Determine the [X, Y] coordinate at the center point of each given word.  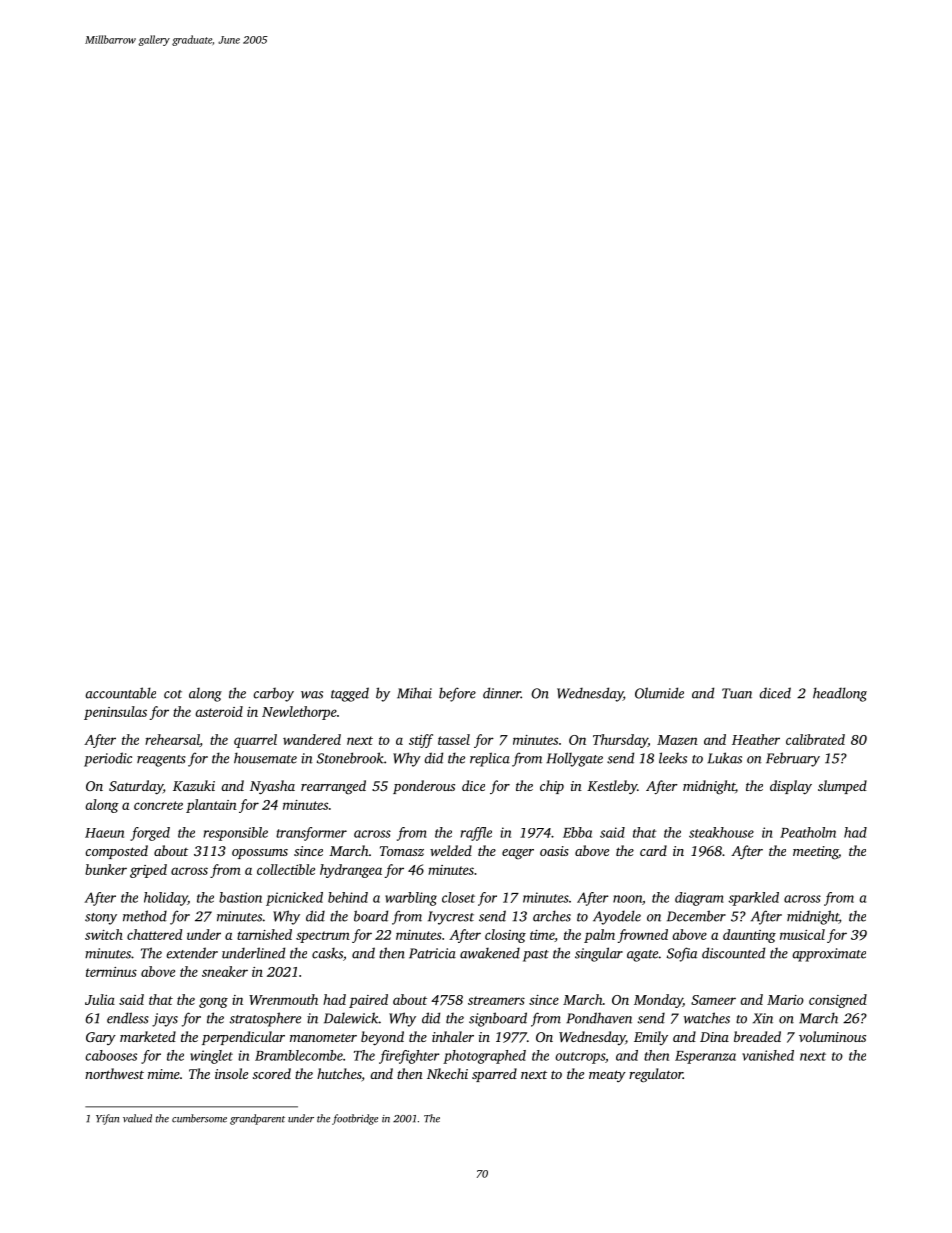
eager [518, 854]
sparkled [753, 899]
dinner [502, 693]
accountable [120, 693]
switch [104, 934]
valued [137, 1118]
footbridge [355, 1119]
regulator [656, 1075]
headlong [840, 694]
